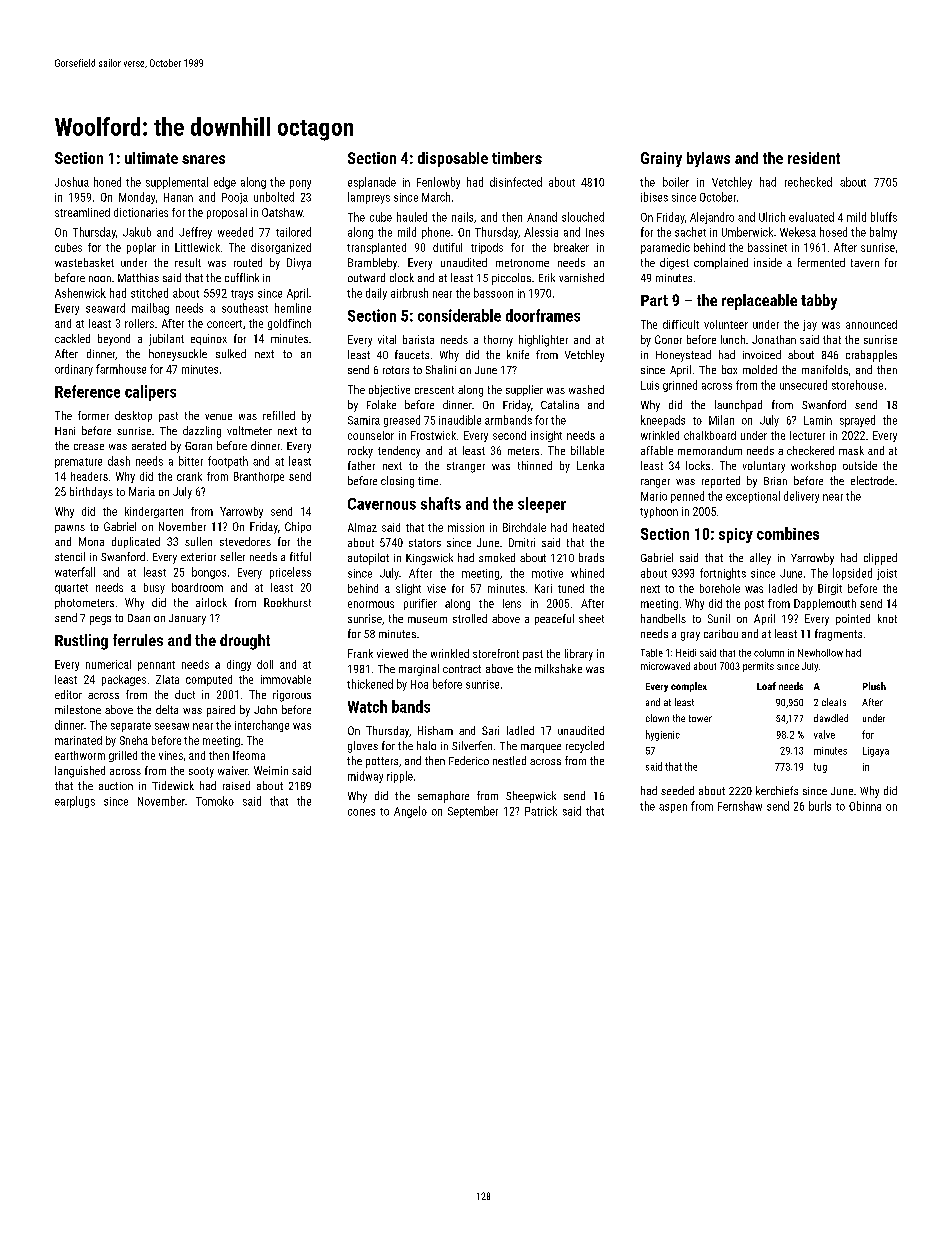 Image resolution: width=952 pixels, height=1233 pixels. Describe the element at coordinates (689, 687) in the screenshot. I see `complex` at that location.
